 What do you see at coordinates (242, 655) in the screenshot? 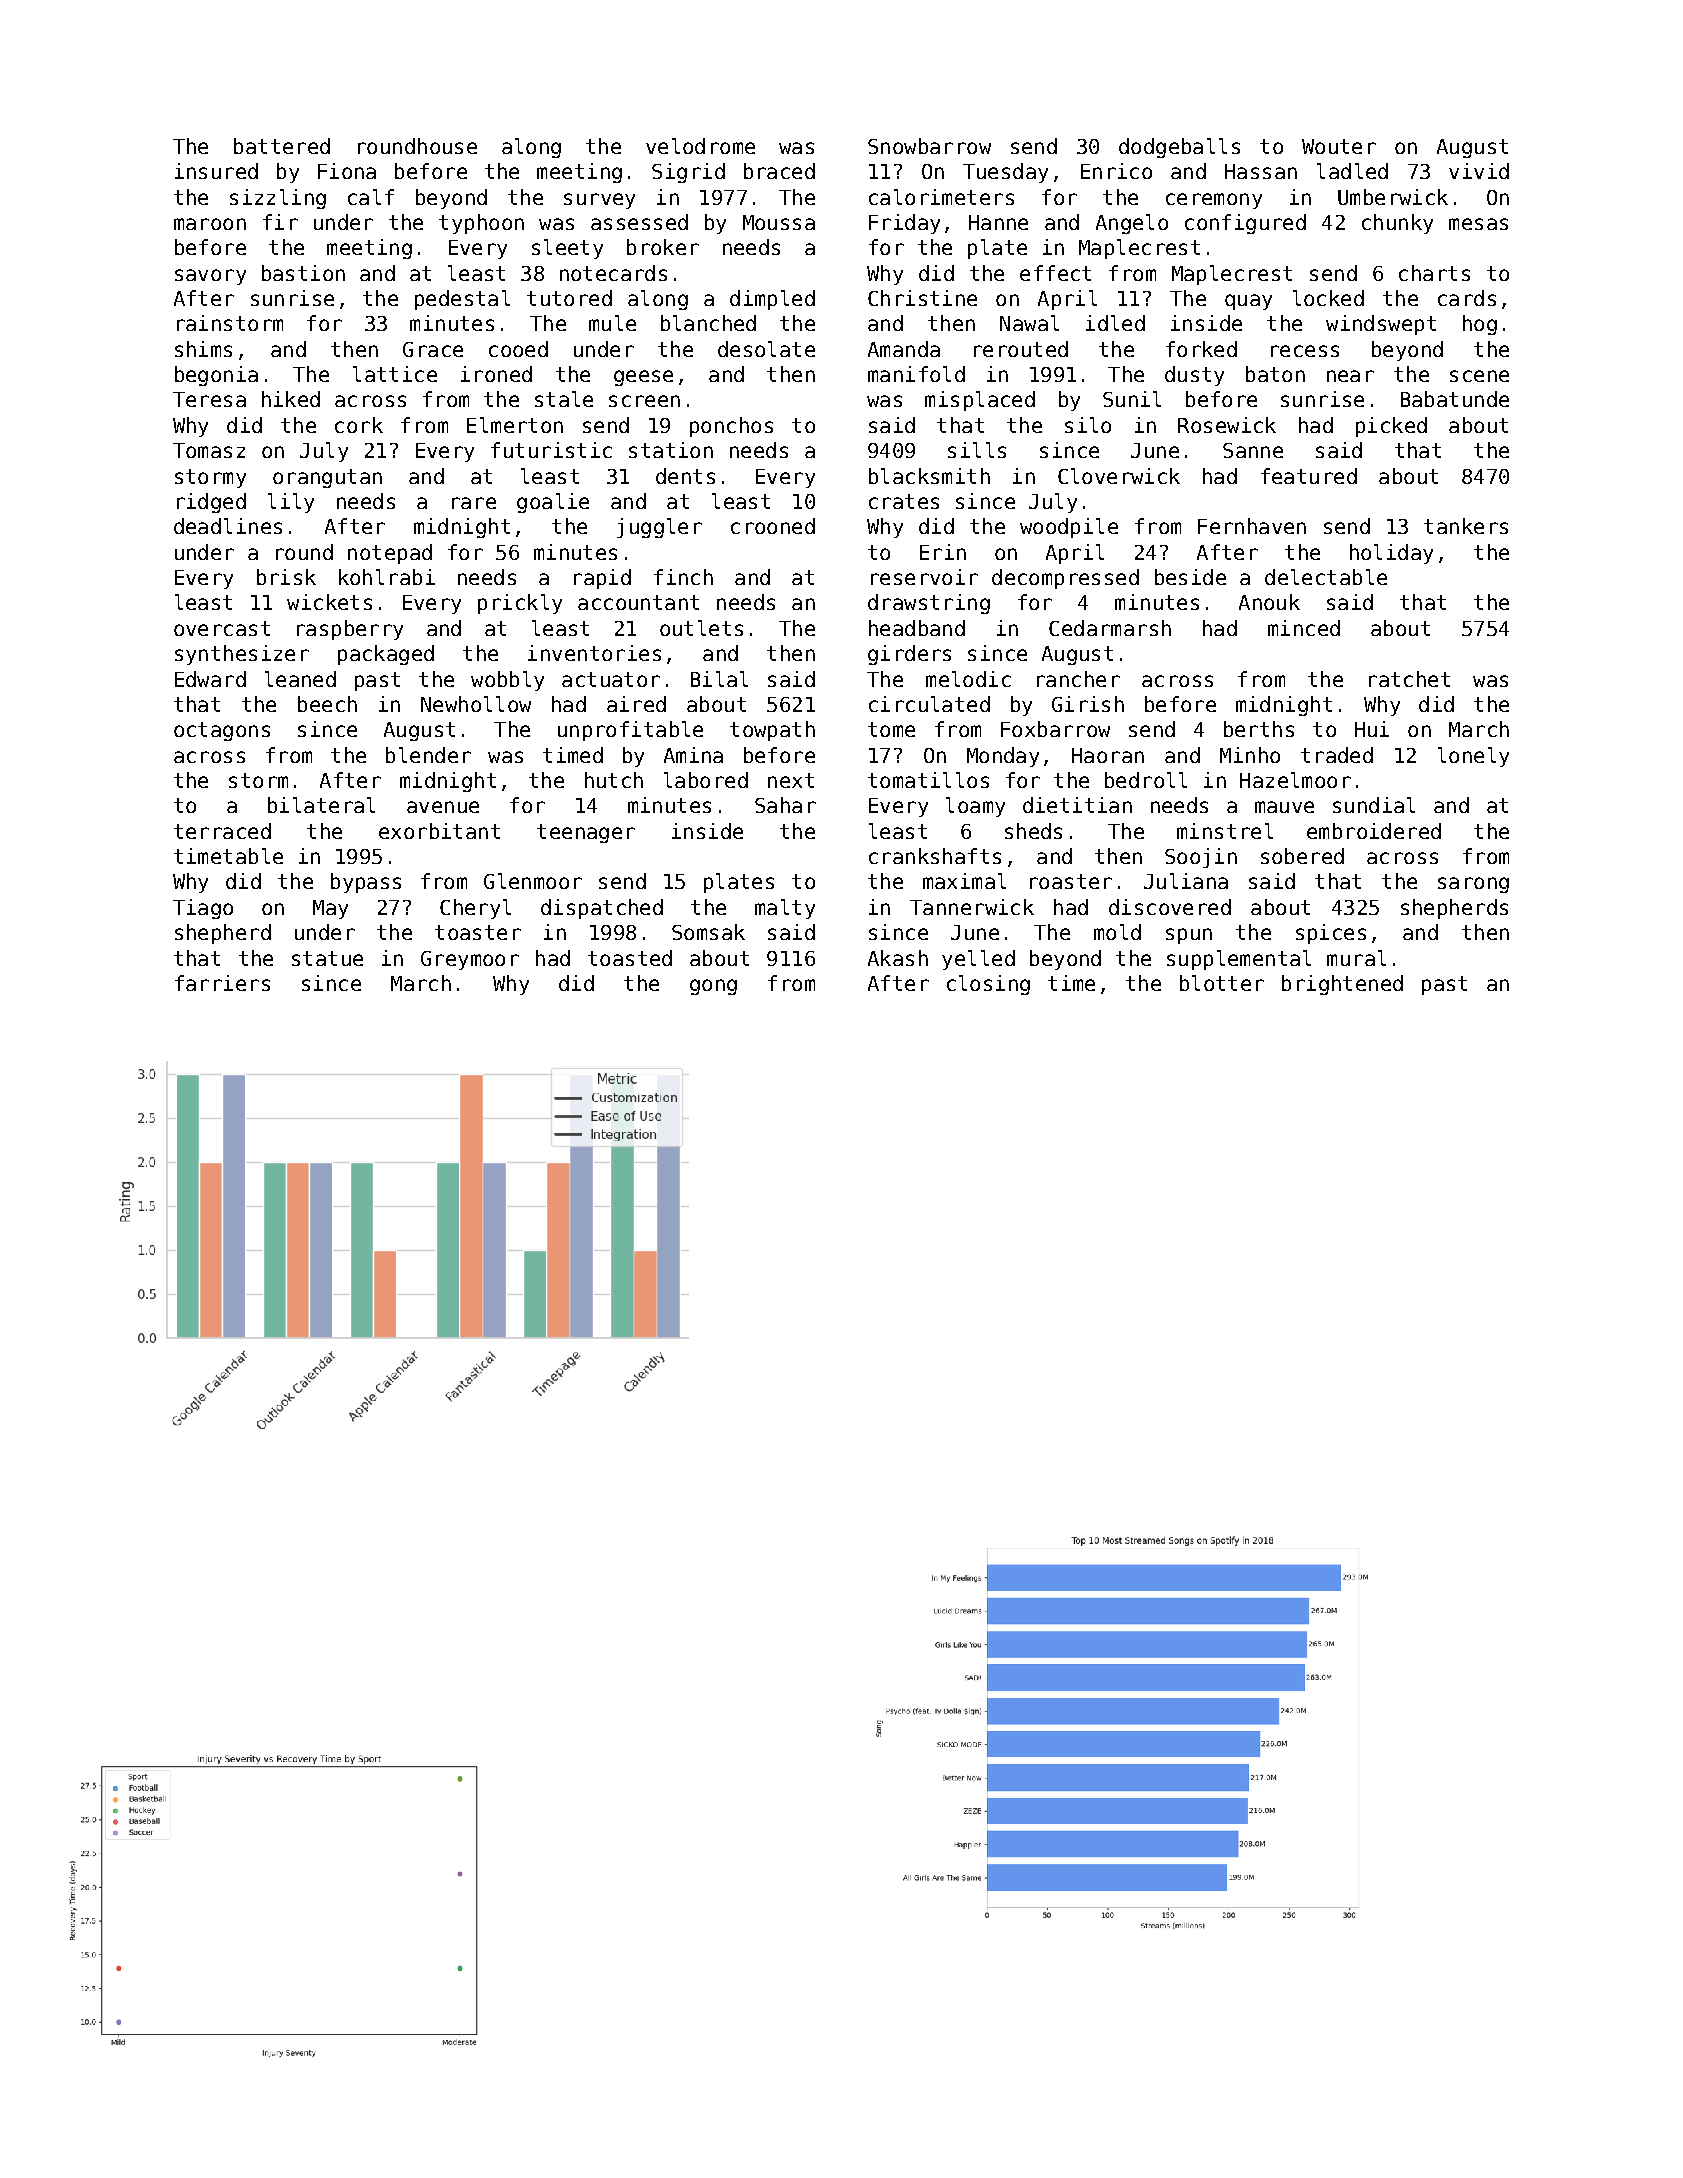
I see `synthesizer` at bounding box center [242, 655].
